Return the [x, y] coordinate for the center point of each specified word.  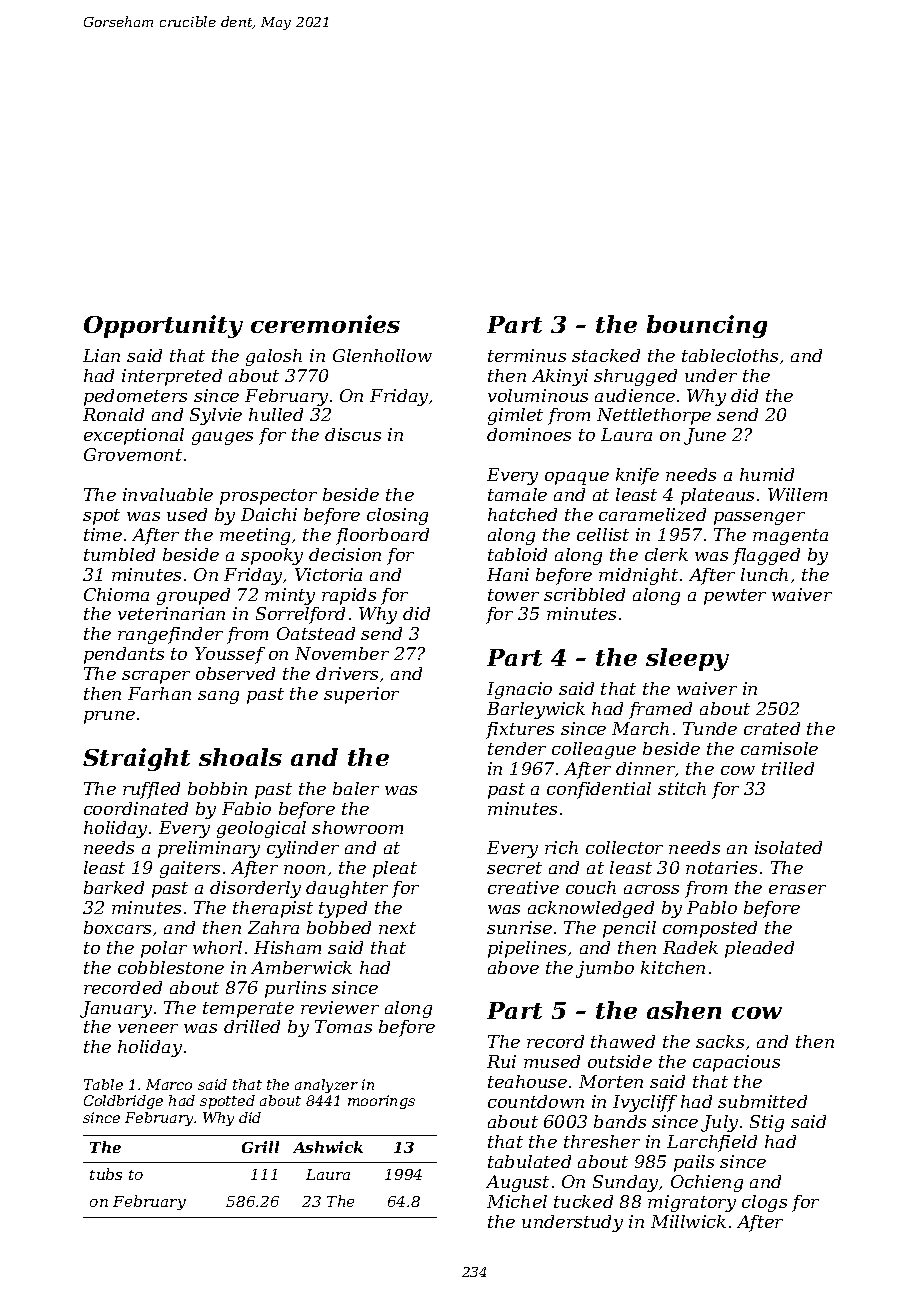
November [342, 653]
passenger [759, 518]
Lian [101, 355]
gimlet [515, 416]
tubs [106, 1174]
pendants [124, 655]
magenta [790, 537]
